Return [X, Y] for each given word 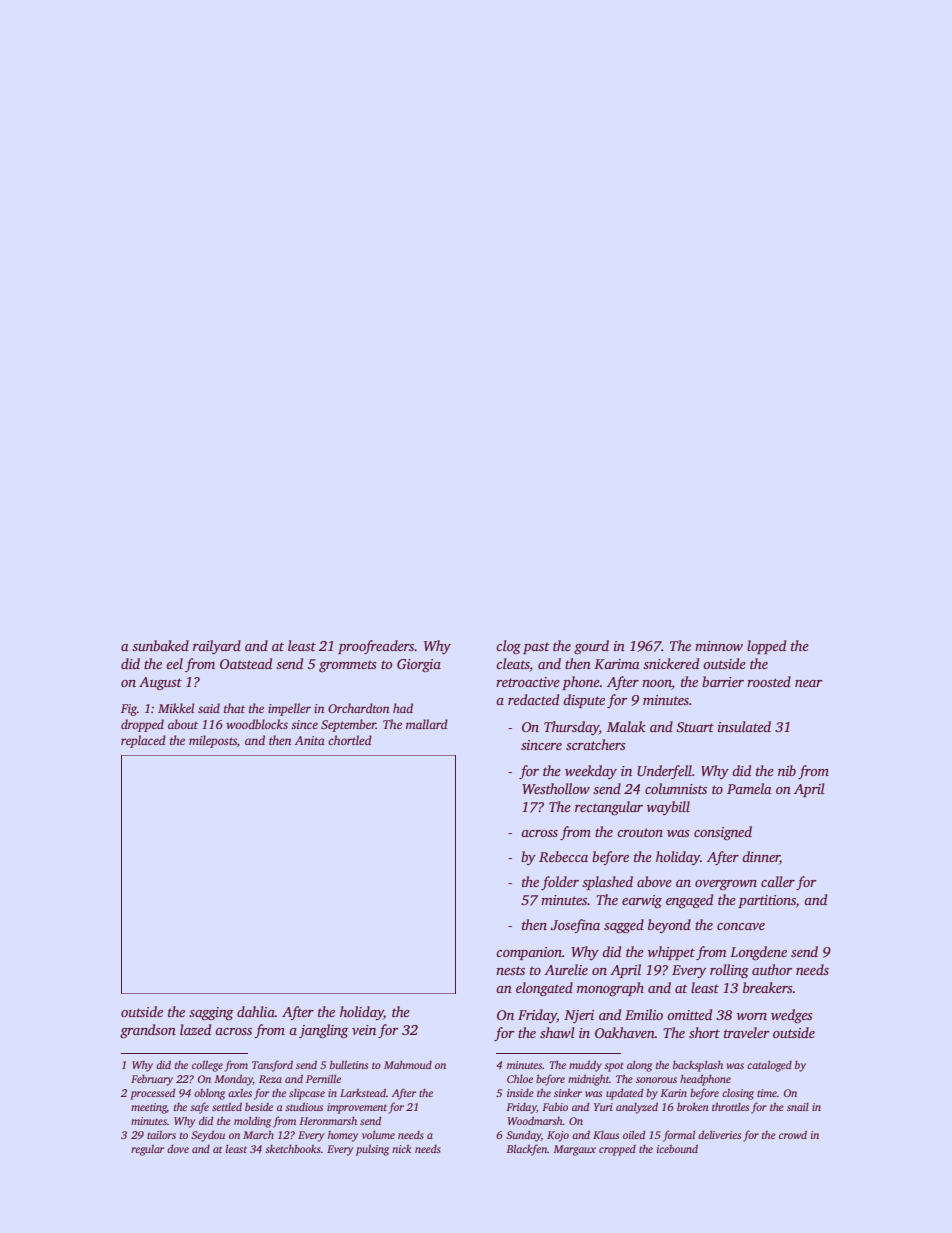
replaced [143, 741]
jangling [323, 1031]
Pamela [749, 788]
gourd [591, 647]
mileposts [213, 741]
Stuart [695, 727]
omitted [689, 1014]
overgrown [726, 885]
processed [152, 1094]
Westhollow [556, 788]
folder [560, 883]
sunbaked [160, 645]
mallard [427, 724]
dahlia [256, 1011]
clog [508, 647]
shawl [557, 1032]
